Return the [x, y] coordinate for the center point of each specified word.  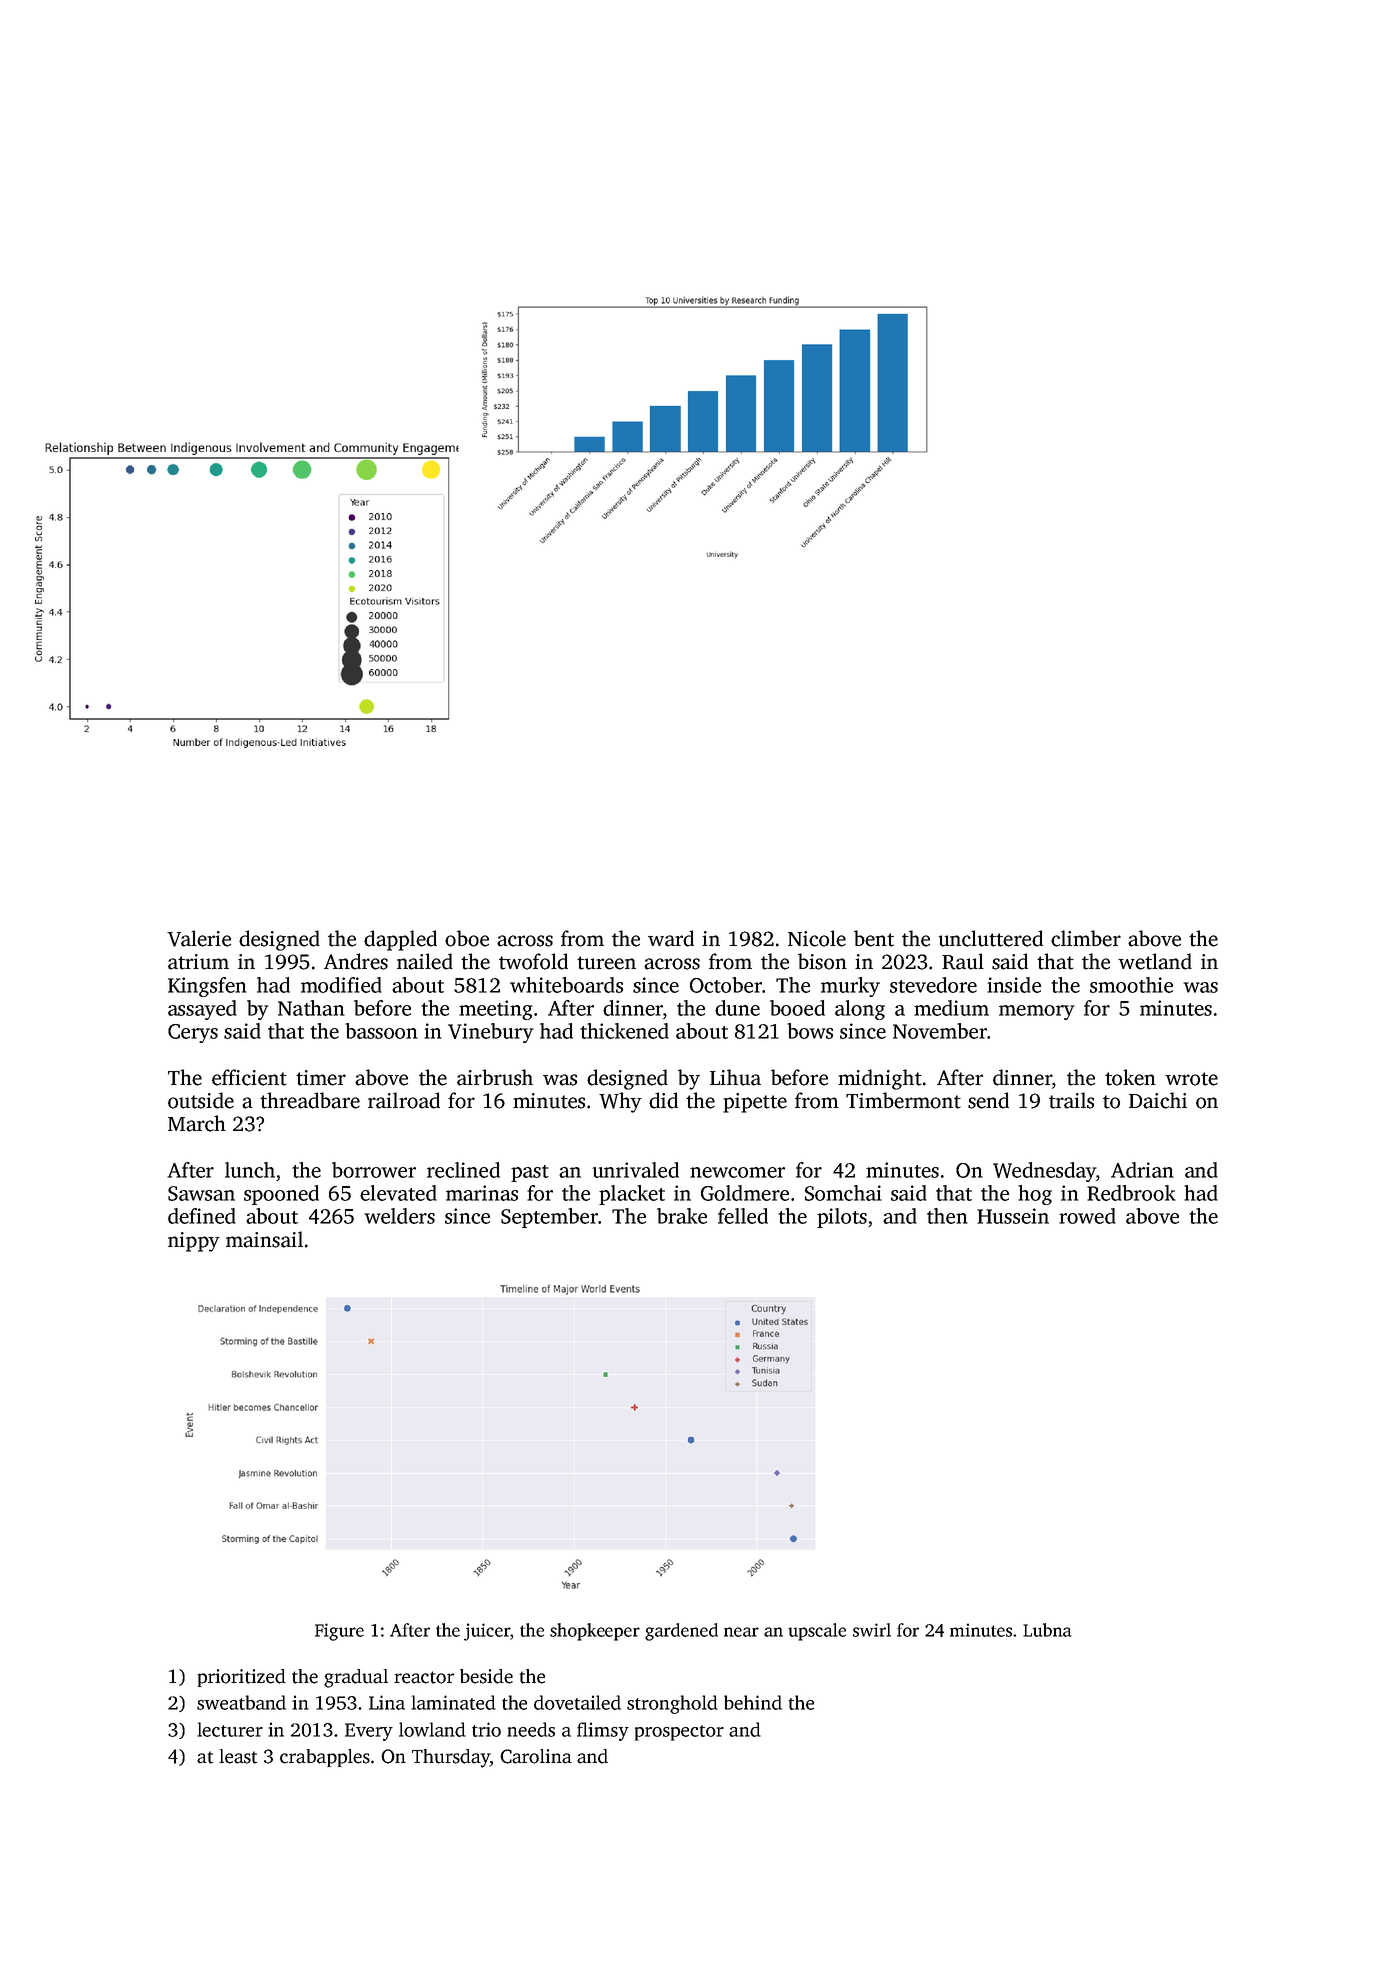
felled [743, 1216]
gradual [356, 1678]
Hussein [1013, 1216]
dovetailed [577, 1702]
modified [341, 985]
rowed [1087, 1216]
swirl [872, 1630]
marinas [482, 1193]
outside [201, 1100]
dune [737, 1008]
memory [1037, 1012]
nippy [194, 1242]
